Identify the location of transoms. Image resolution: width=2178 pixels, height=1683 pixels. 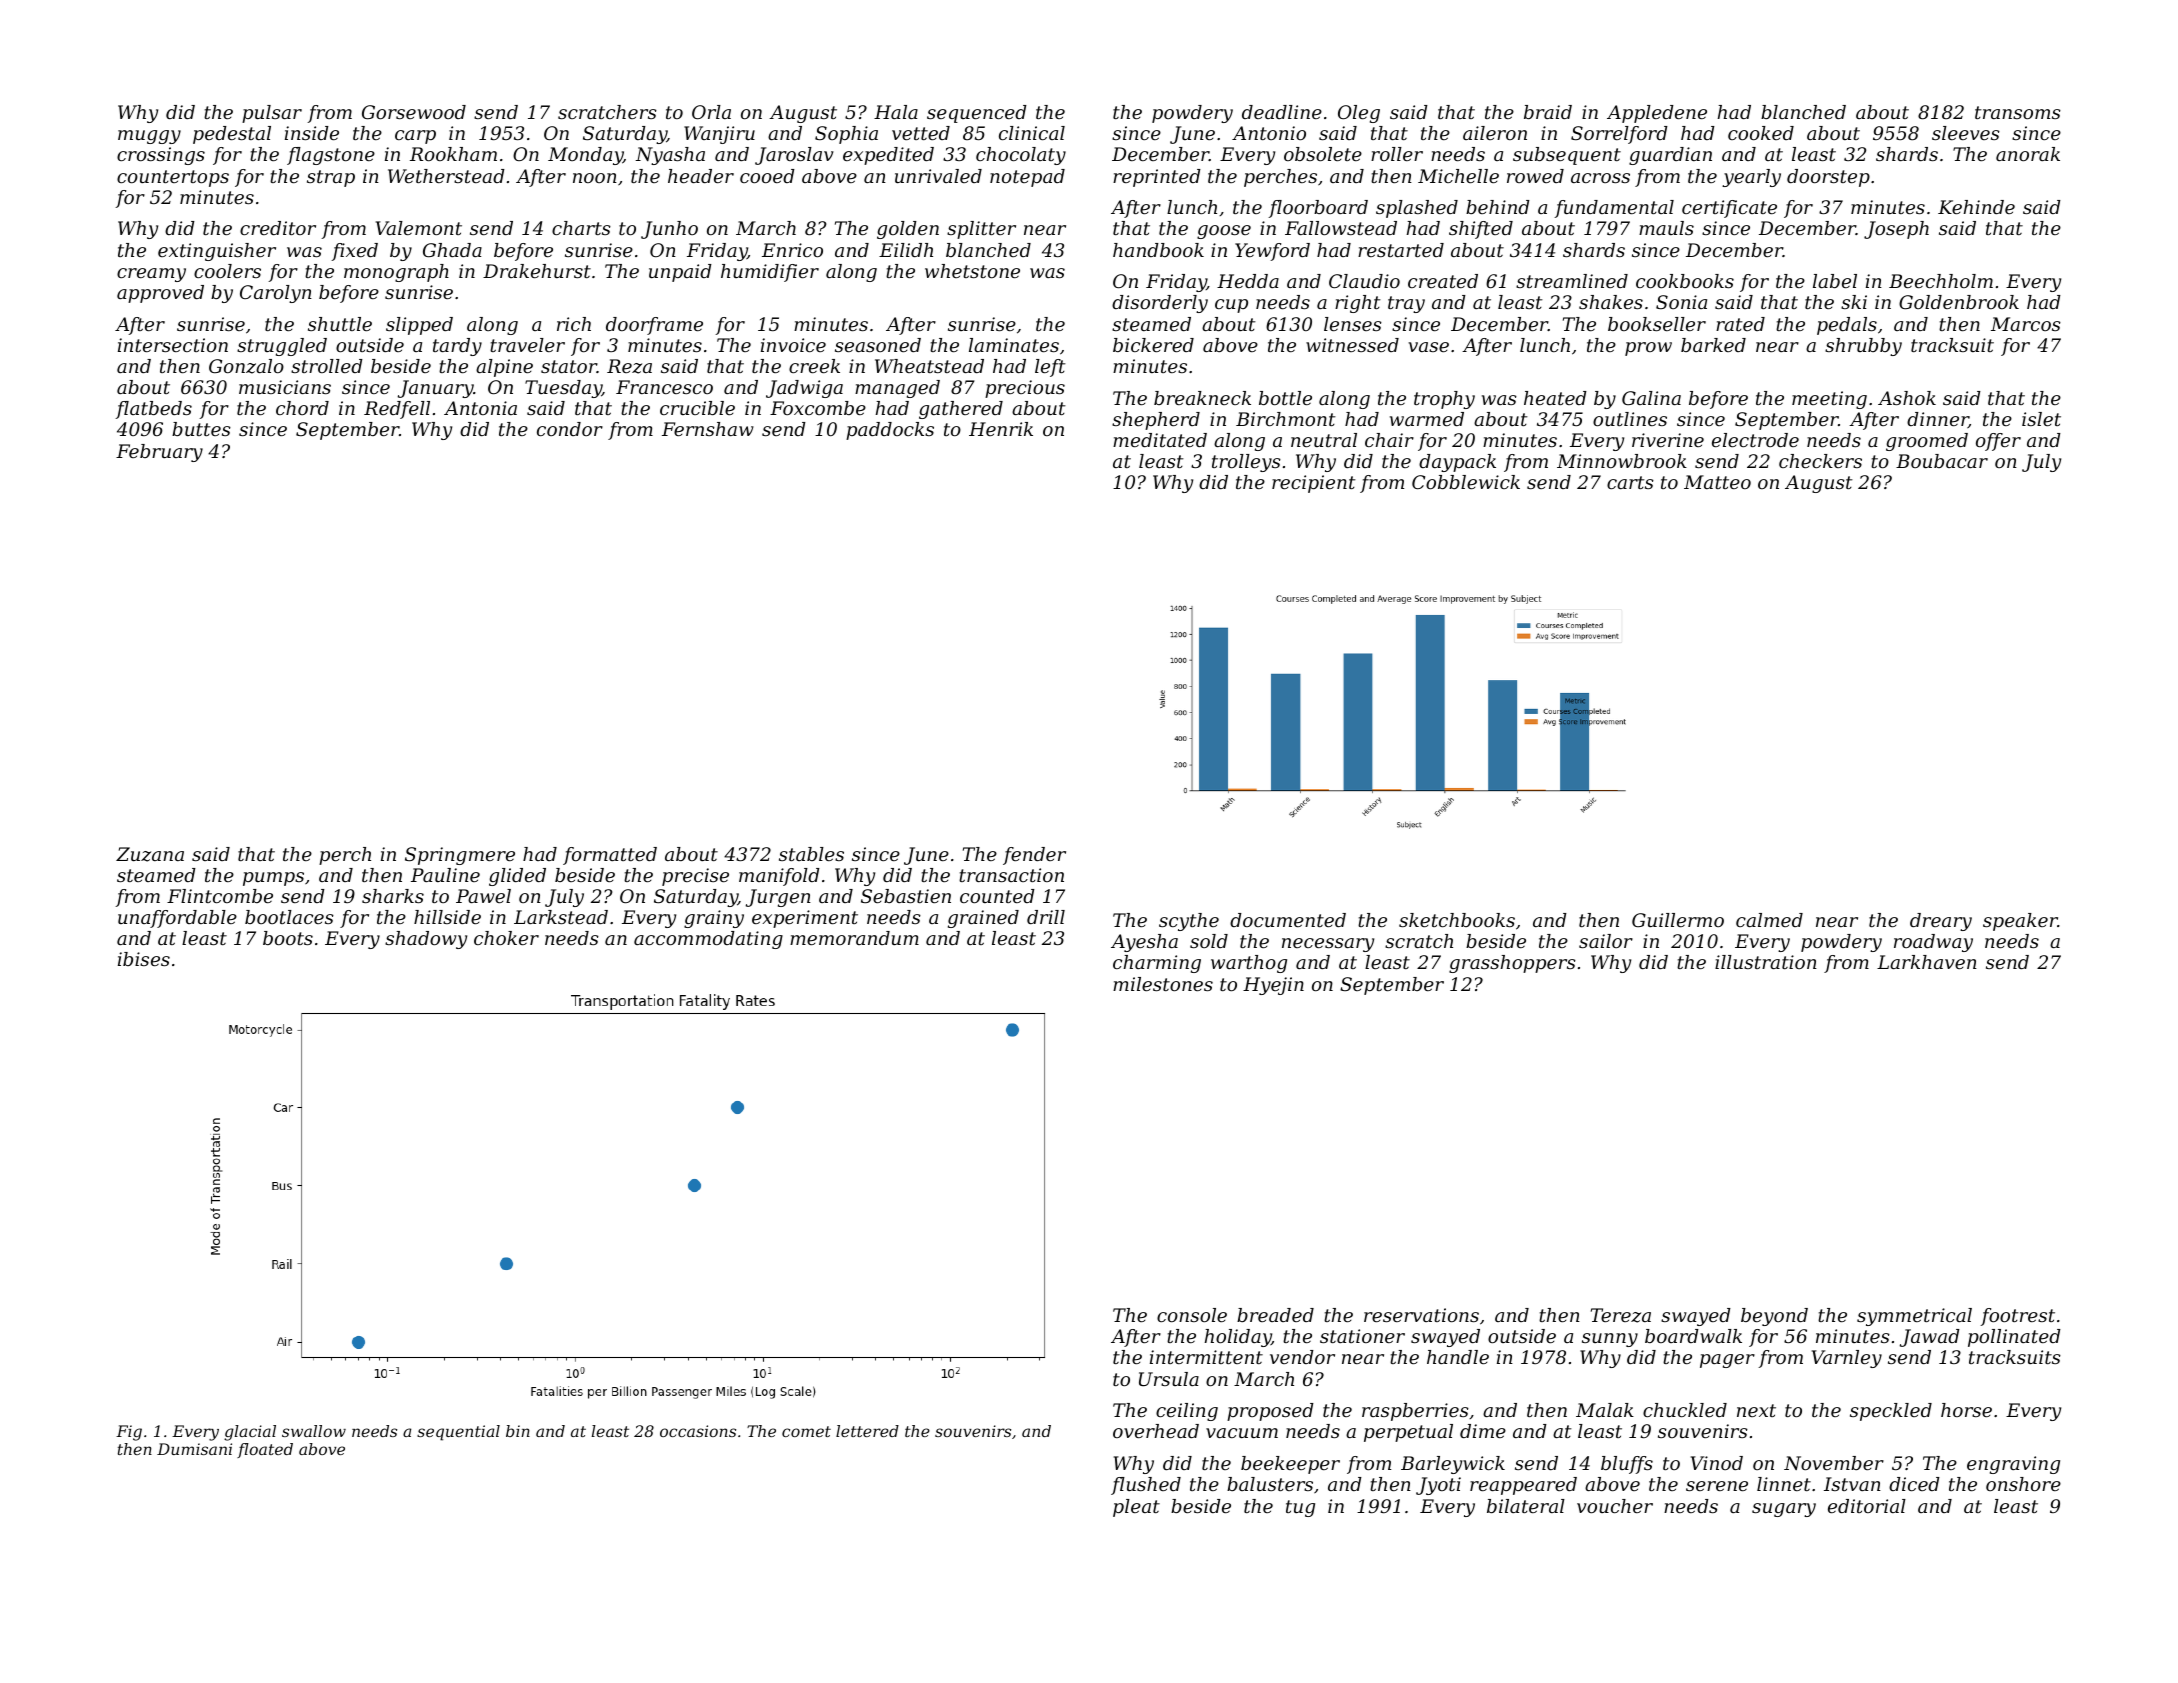
(2018, 112).
